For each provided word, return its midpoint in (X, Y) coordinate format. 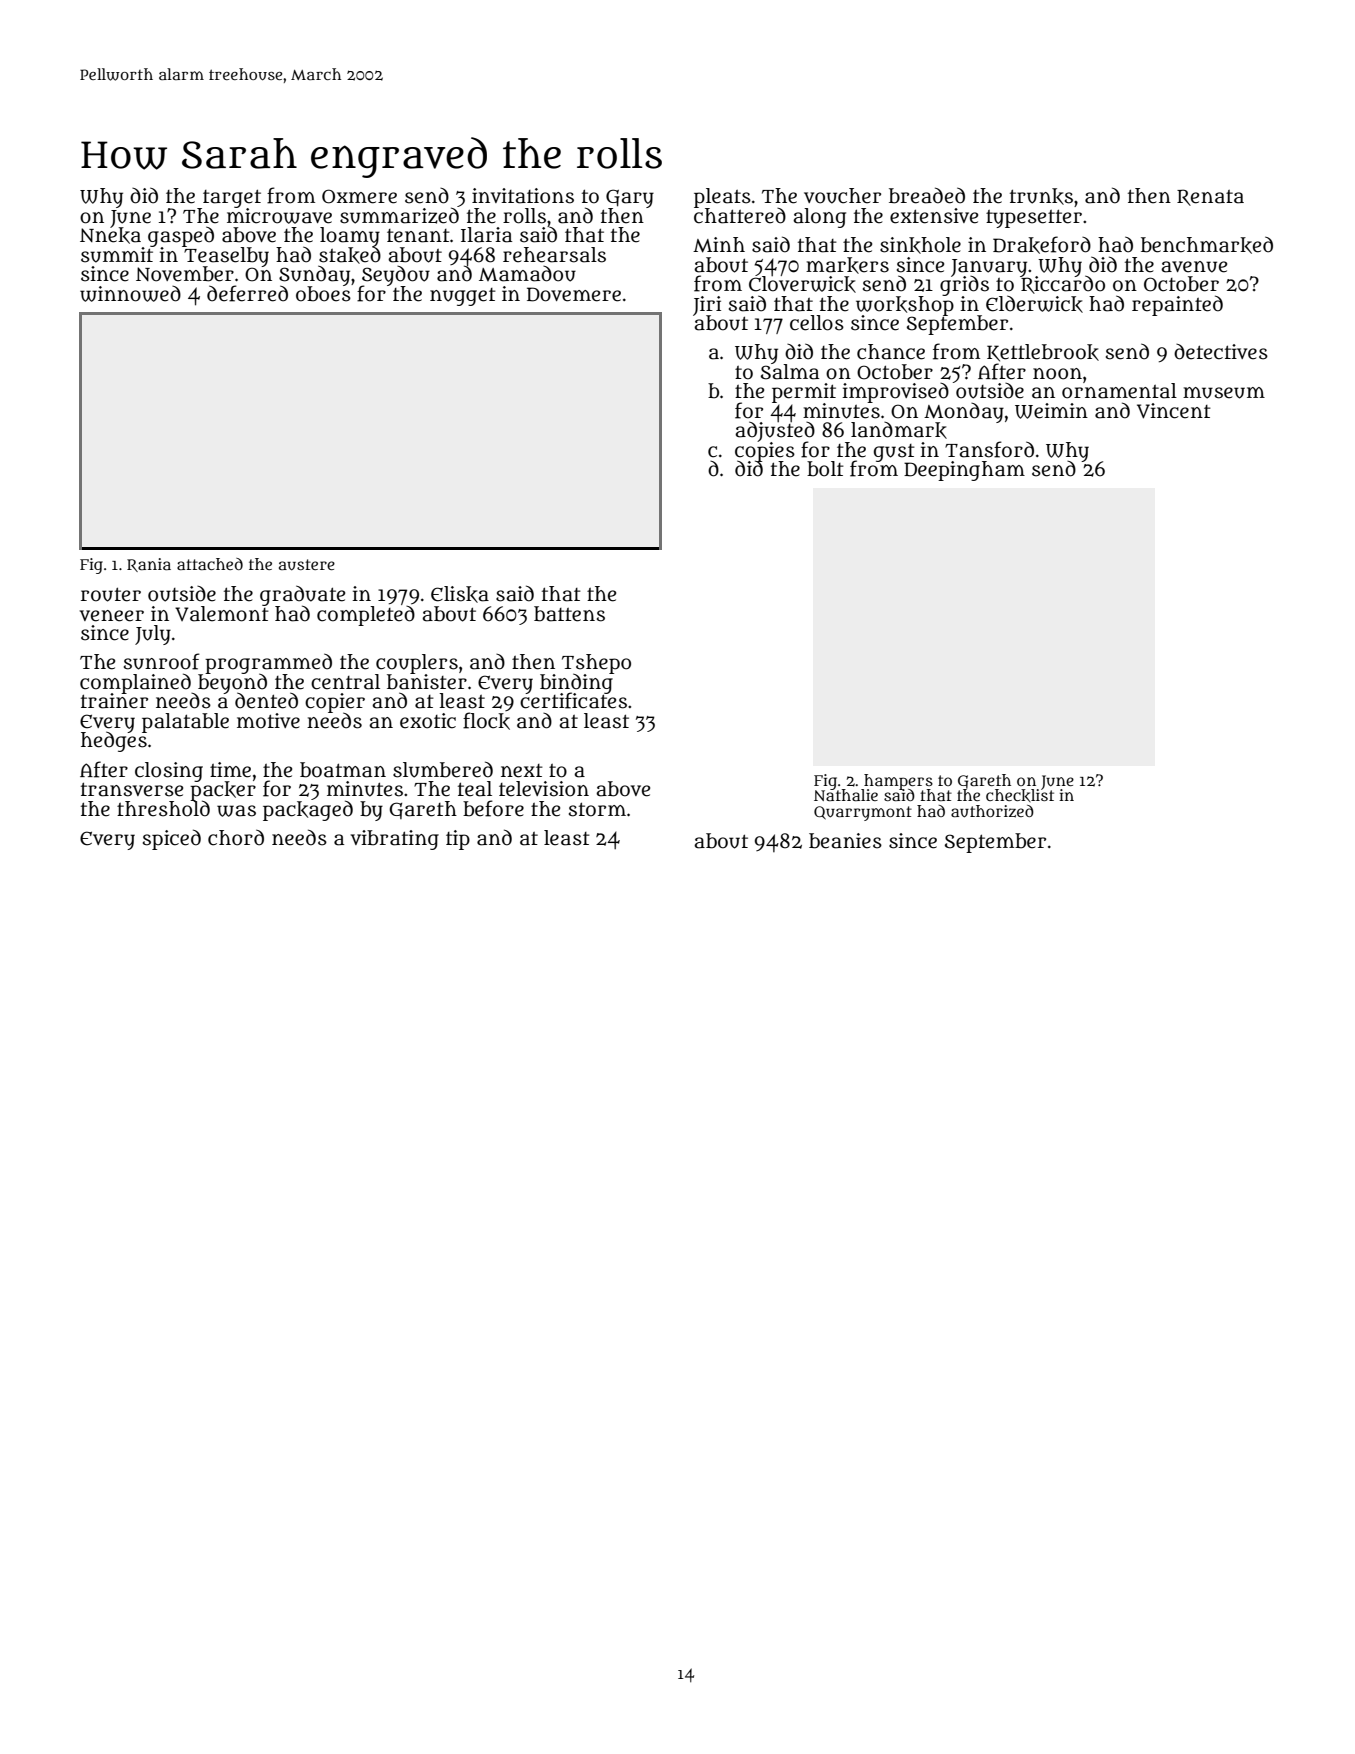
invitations (523, 196)
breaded (927, 195)
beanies (845, 841)
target (232, 198)
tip (458, 840)
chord (236, 837)
